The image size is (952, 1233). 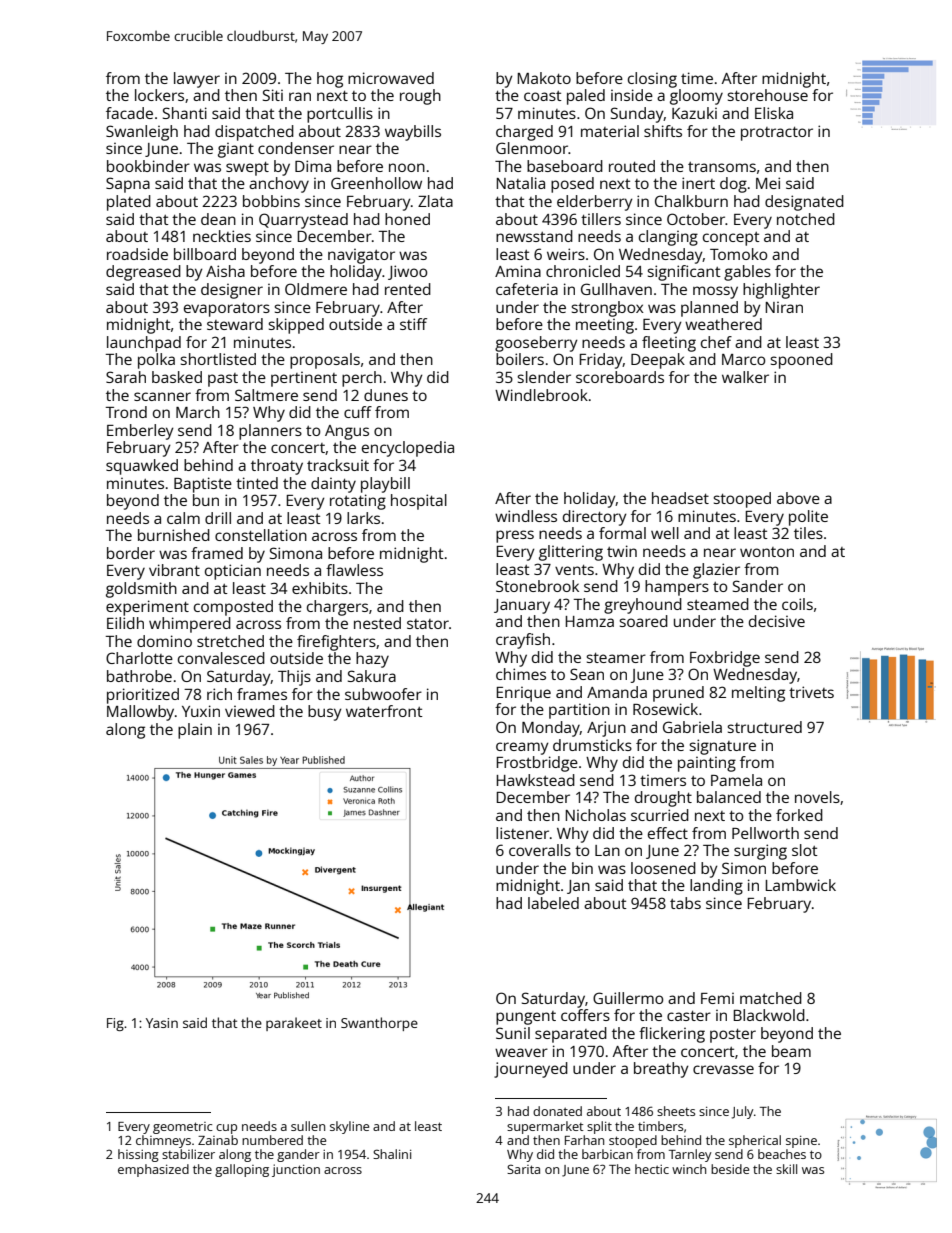 What do you see at coordinates (142, 467) in the screenshot?
I see `squawked` at bounding box center [142, 467].
